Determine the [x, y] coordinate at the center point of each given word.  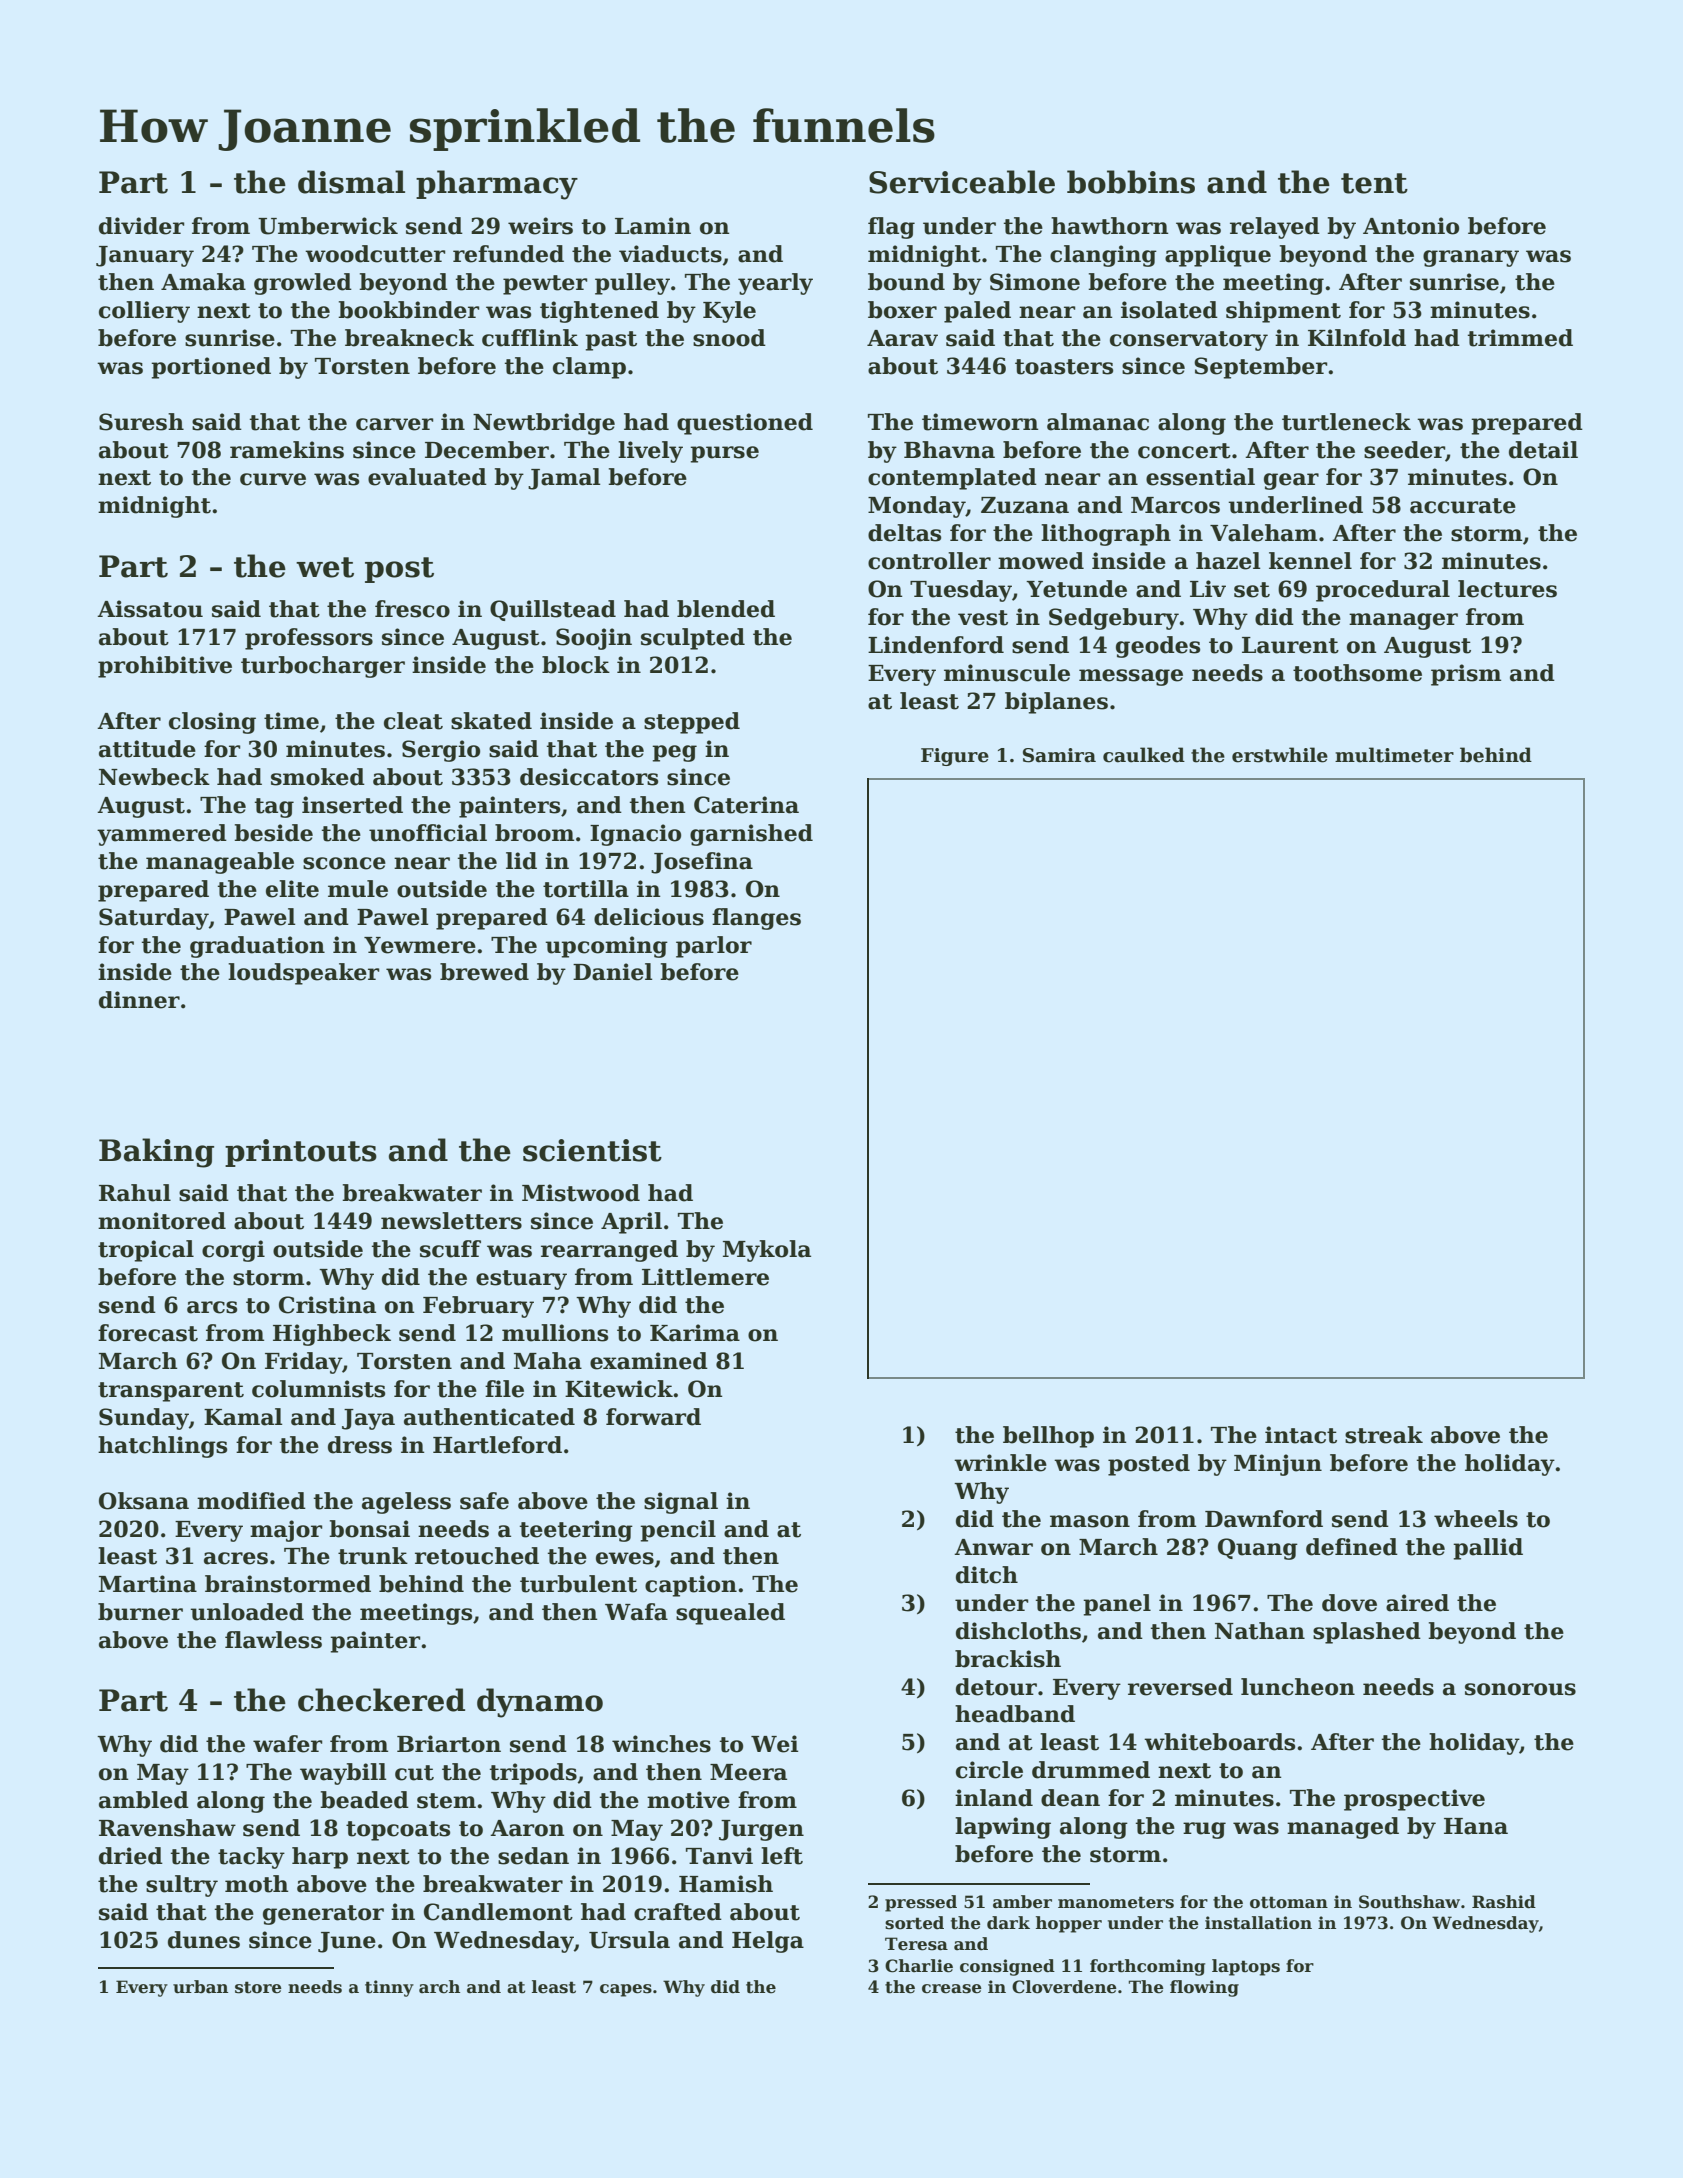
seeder [1404, 450]
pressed [921, 1903]
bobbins [1131, 182]
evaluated [427, 477]
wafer [287, 1744]
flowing [1204, 1988]
